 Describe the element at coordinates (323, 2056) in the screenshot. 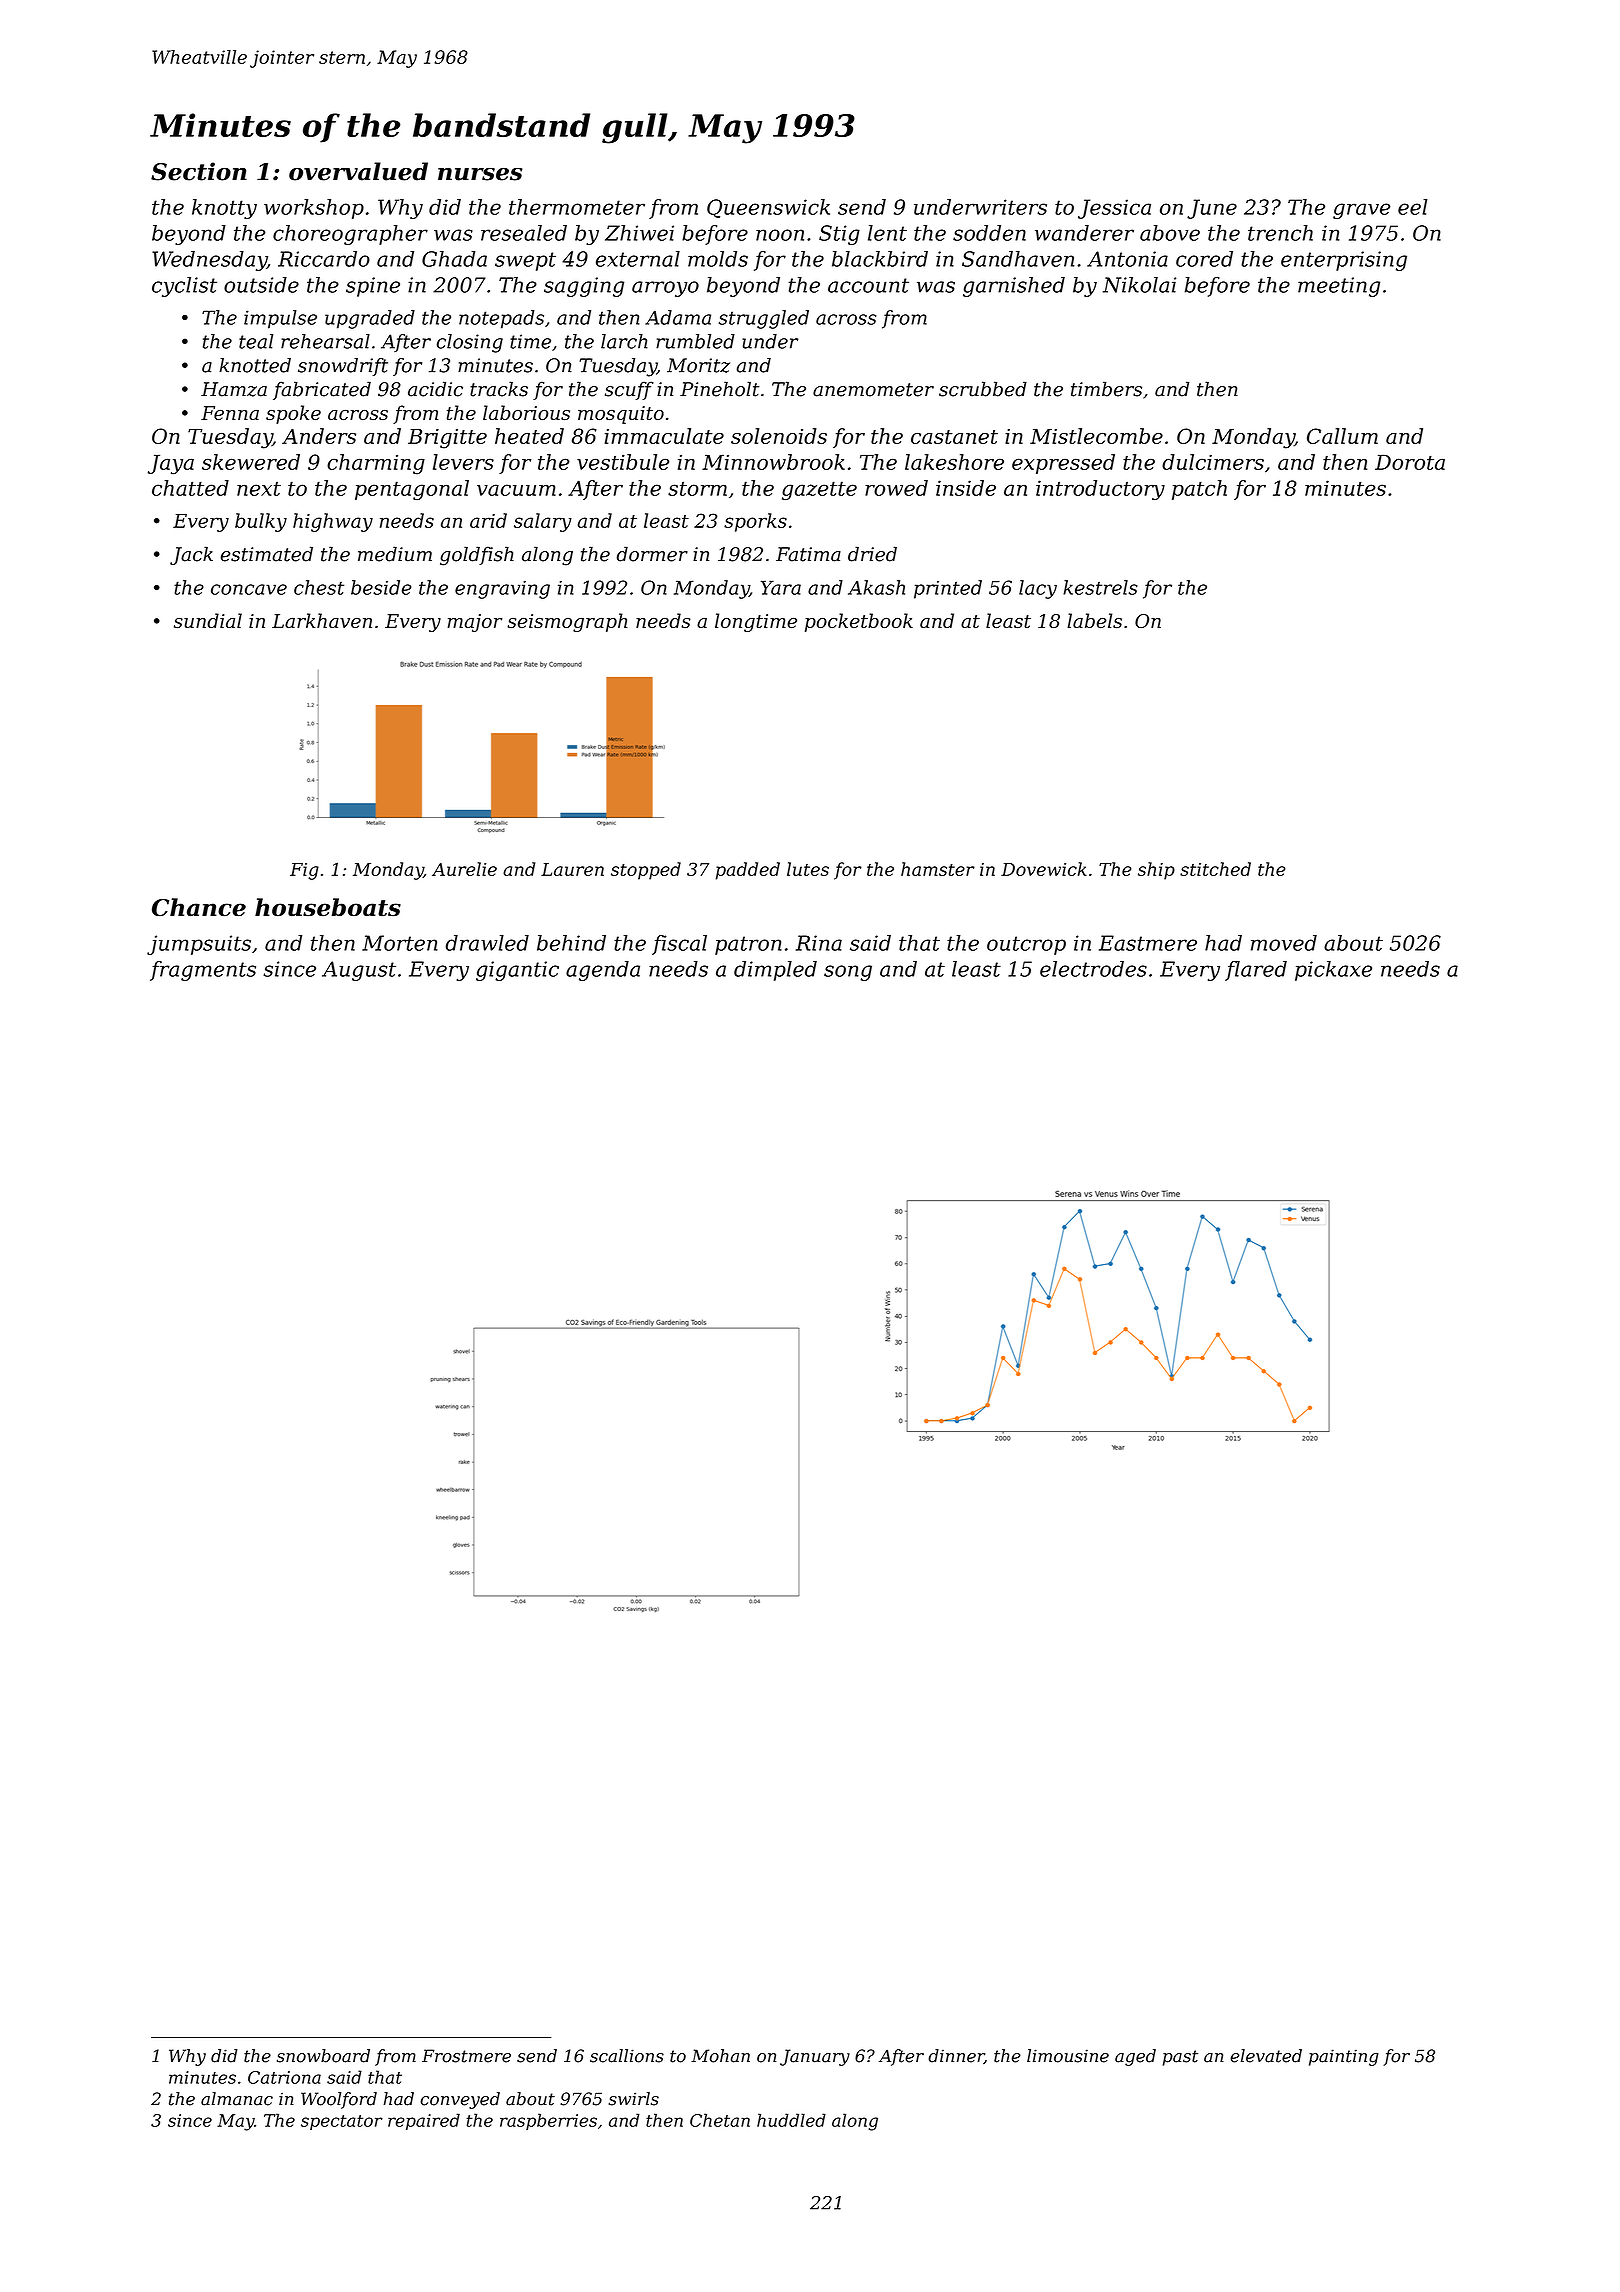

I see `snowboard` at that location.
